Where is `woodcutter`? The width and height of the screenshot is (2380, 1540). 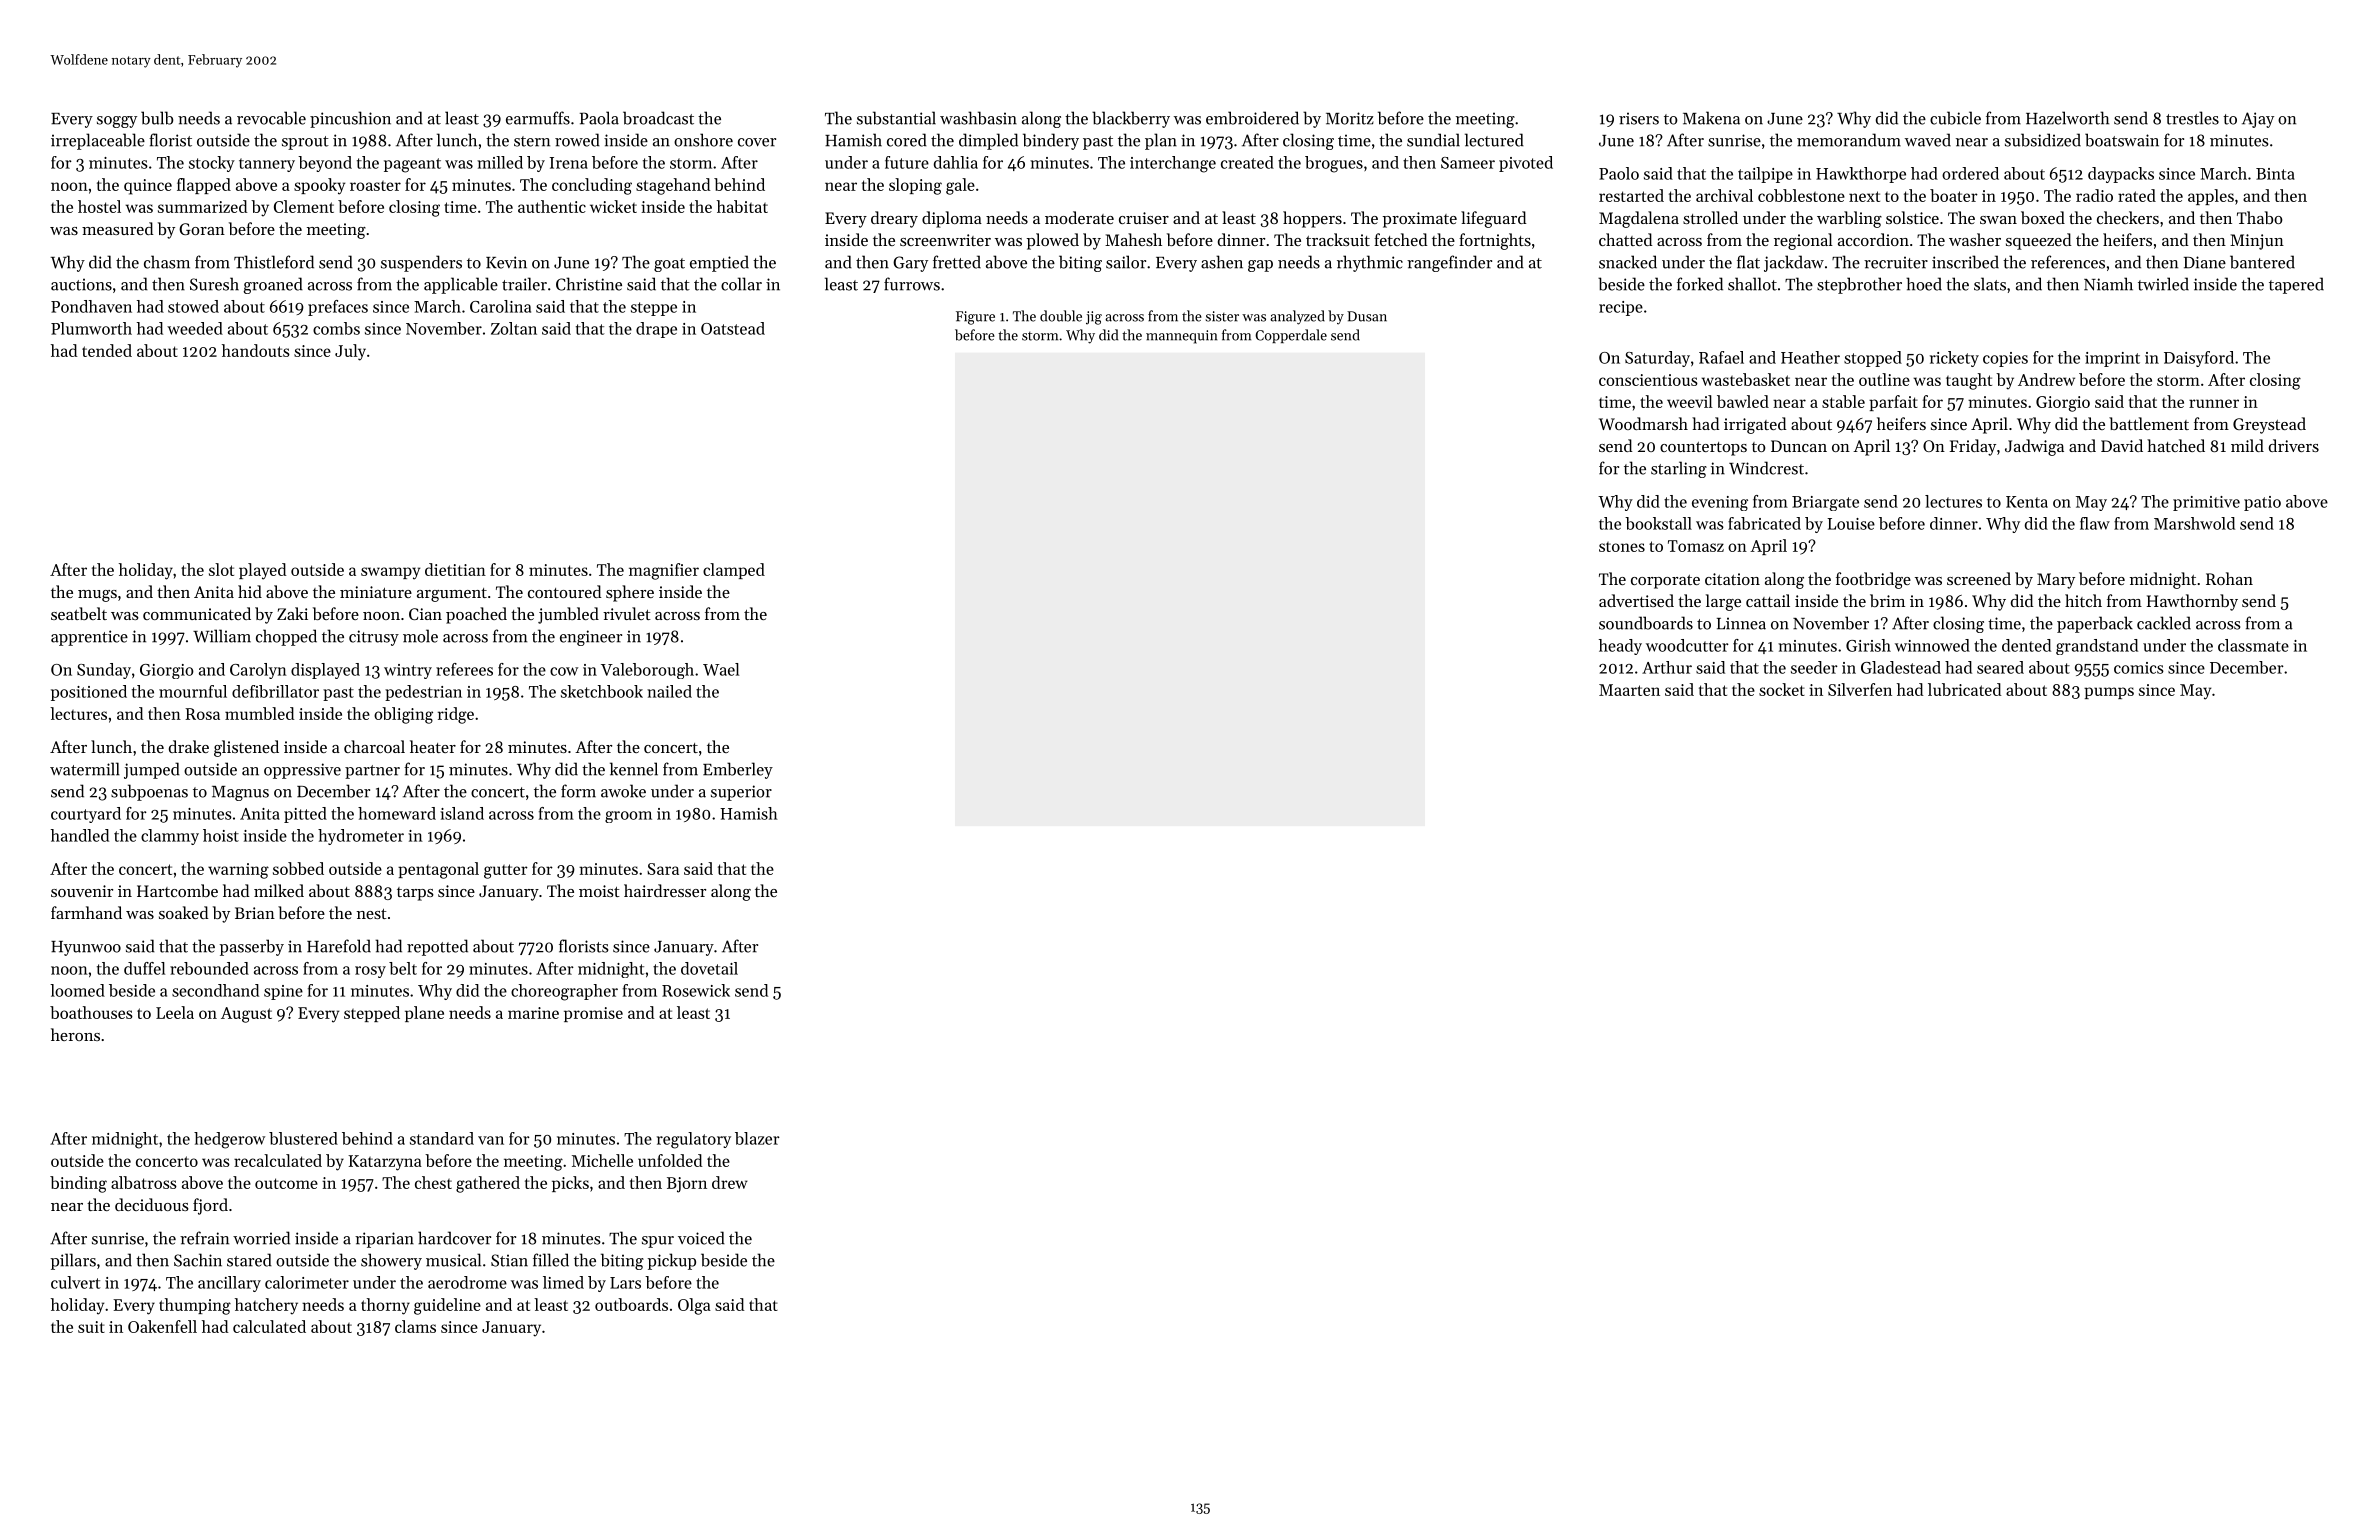
woodcutter is located at coordinates (1687, 645).
